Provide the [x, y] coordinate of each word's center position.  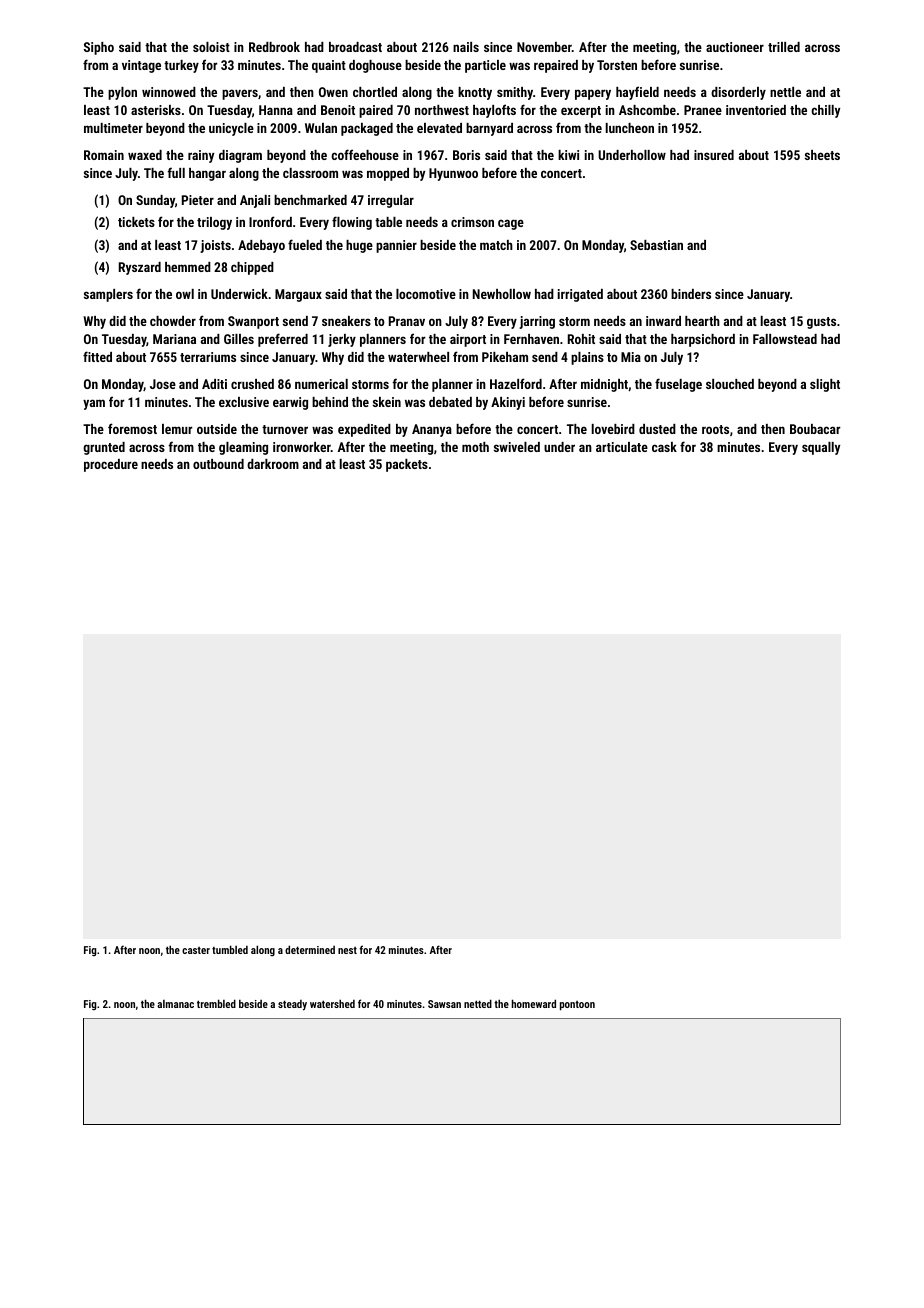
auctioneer [735, 47]
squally [821, 448]
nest [347, 950]
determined [310, 949]
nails [466, 47]
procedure [111, 465]
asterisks [156, 110]
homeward [534, 1003]
